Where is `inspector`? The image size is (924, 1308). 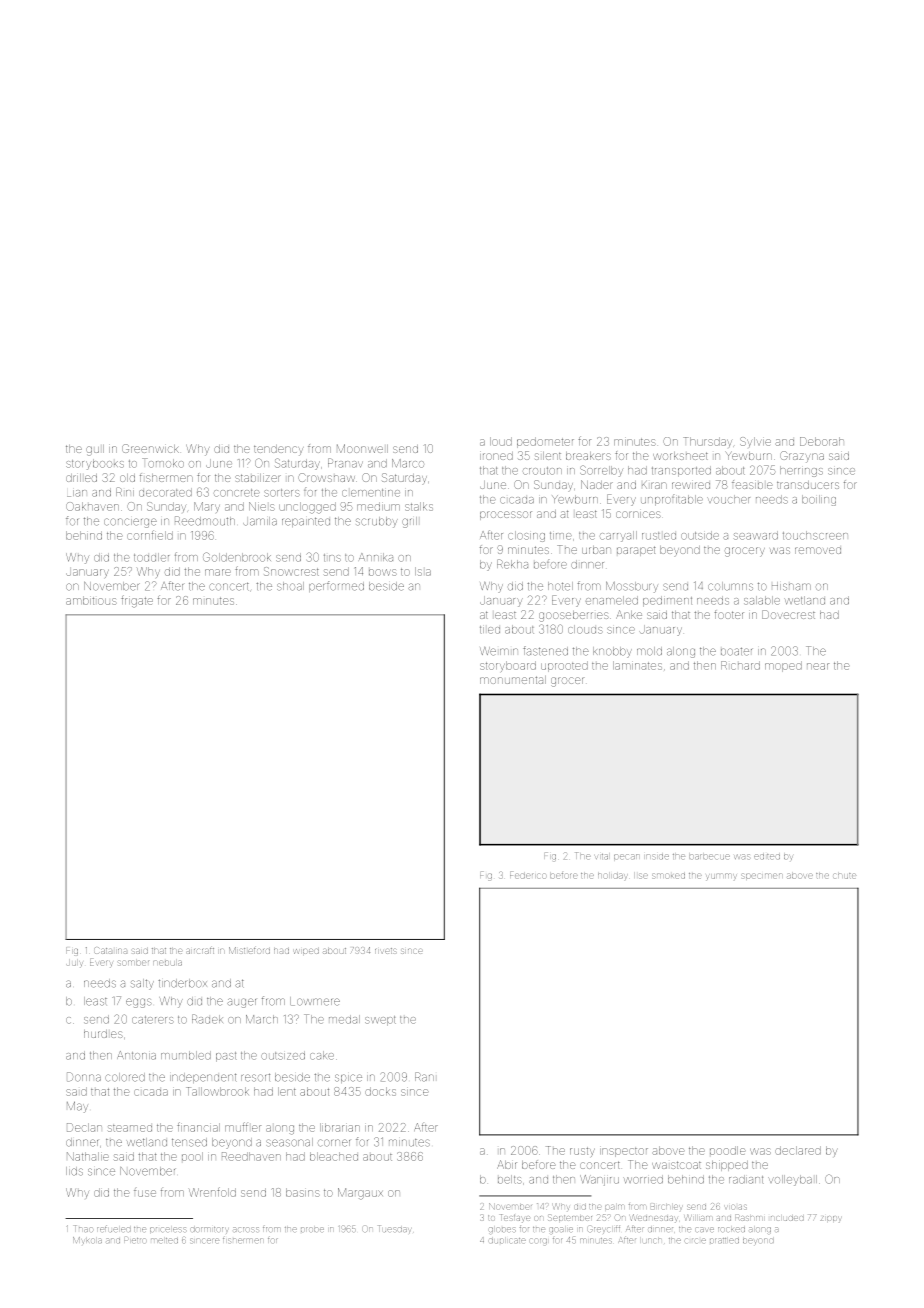
inspector is located at coordinates (624, 1152).
